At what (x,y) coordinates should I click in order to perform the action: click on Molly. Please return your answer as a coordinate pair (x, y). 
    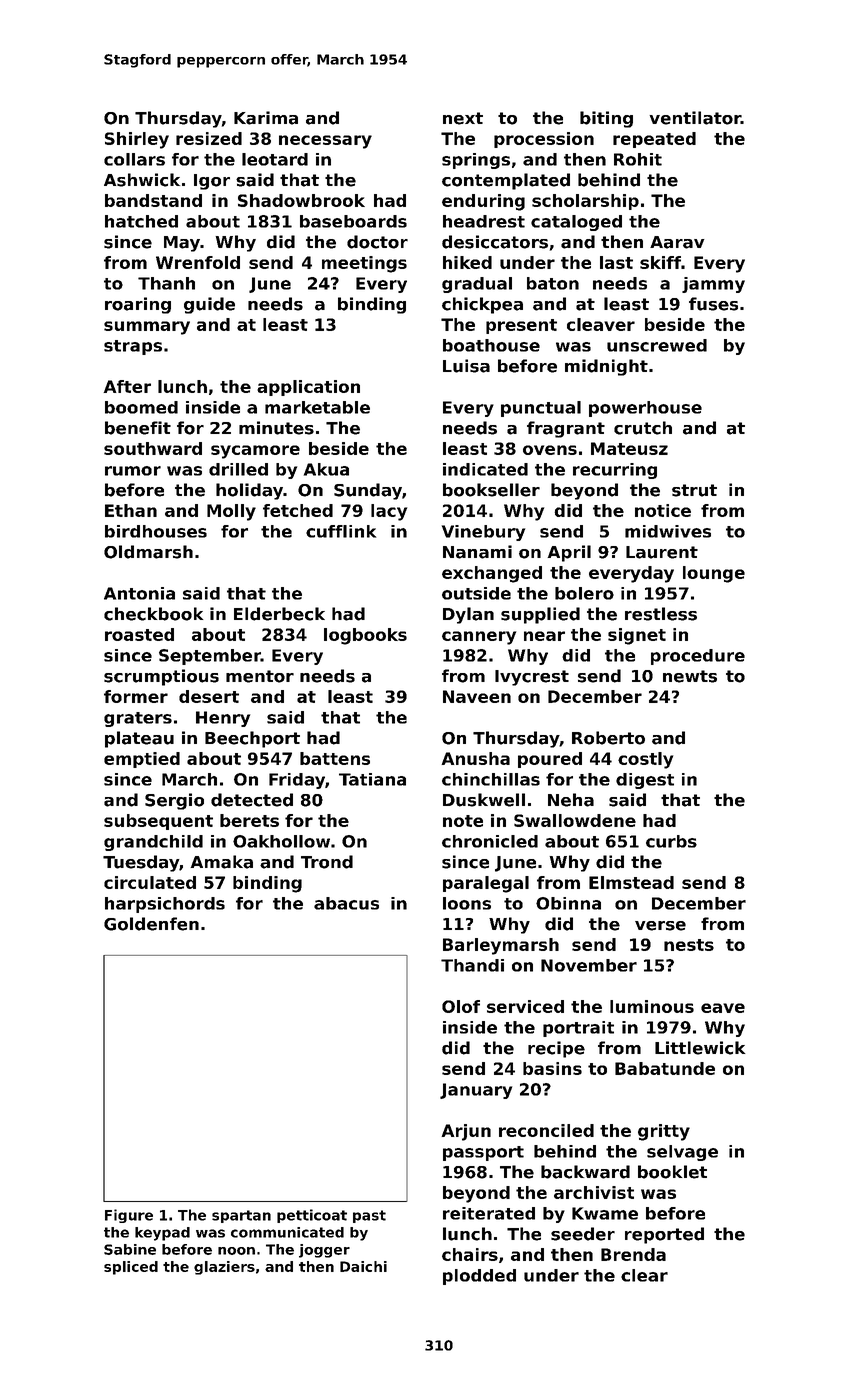
    Looking at the image, I should click on (231, 512).
